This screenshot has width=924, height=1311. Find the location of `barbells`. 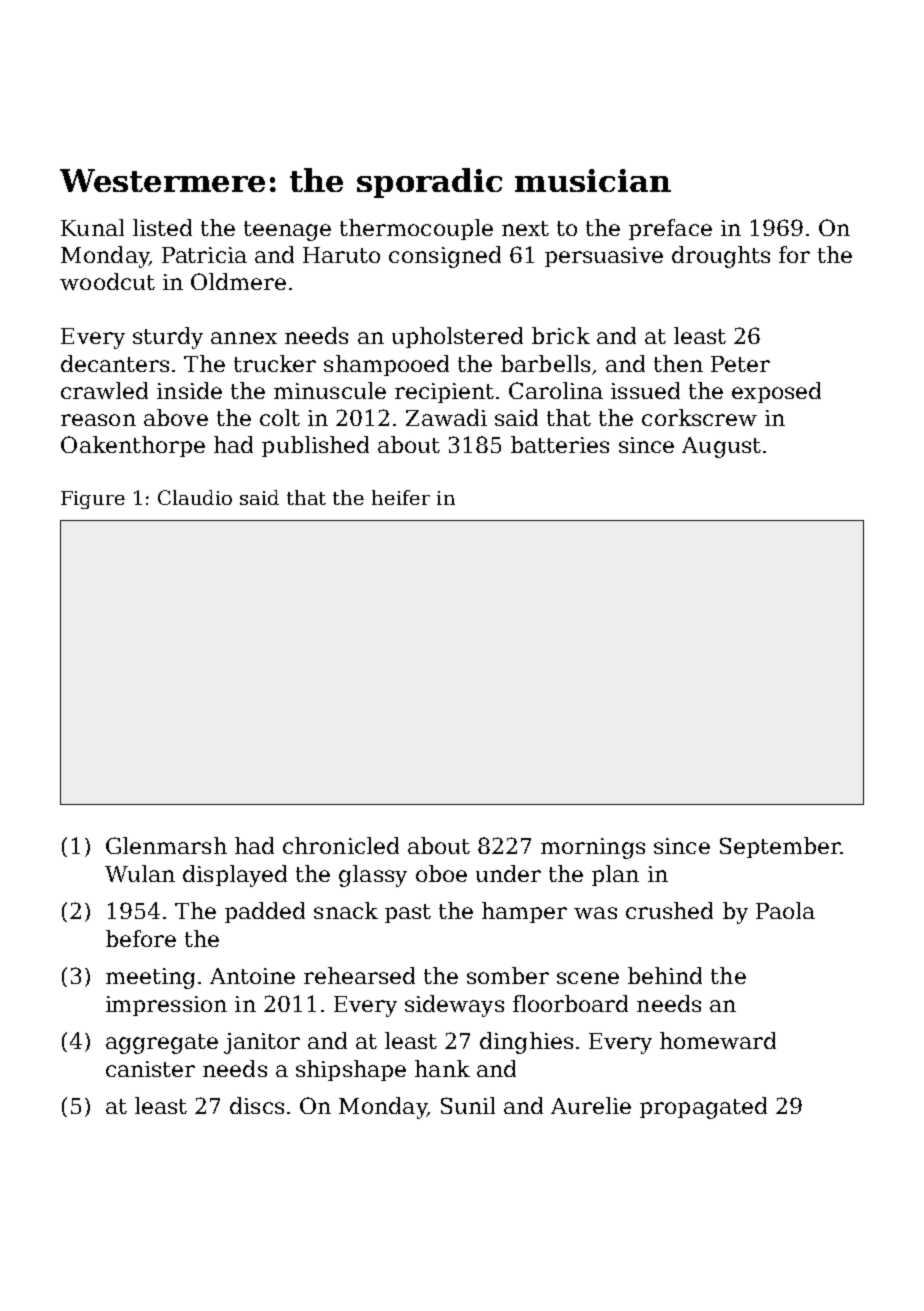

barbells is located at coordinates (545, 363).
